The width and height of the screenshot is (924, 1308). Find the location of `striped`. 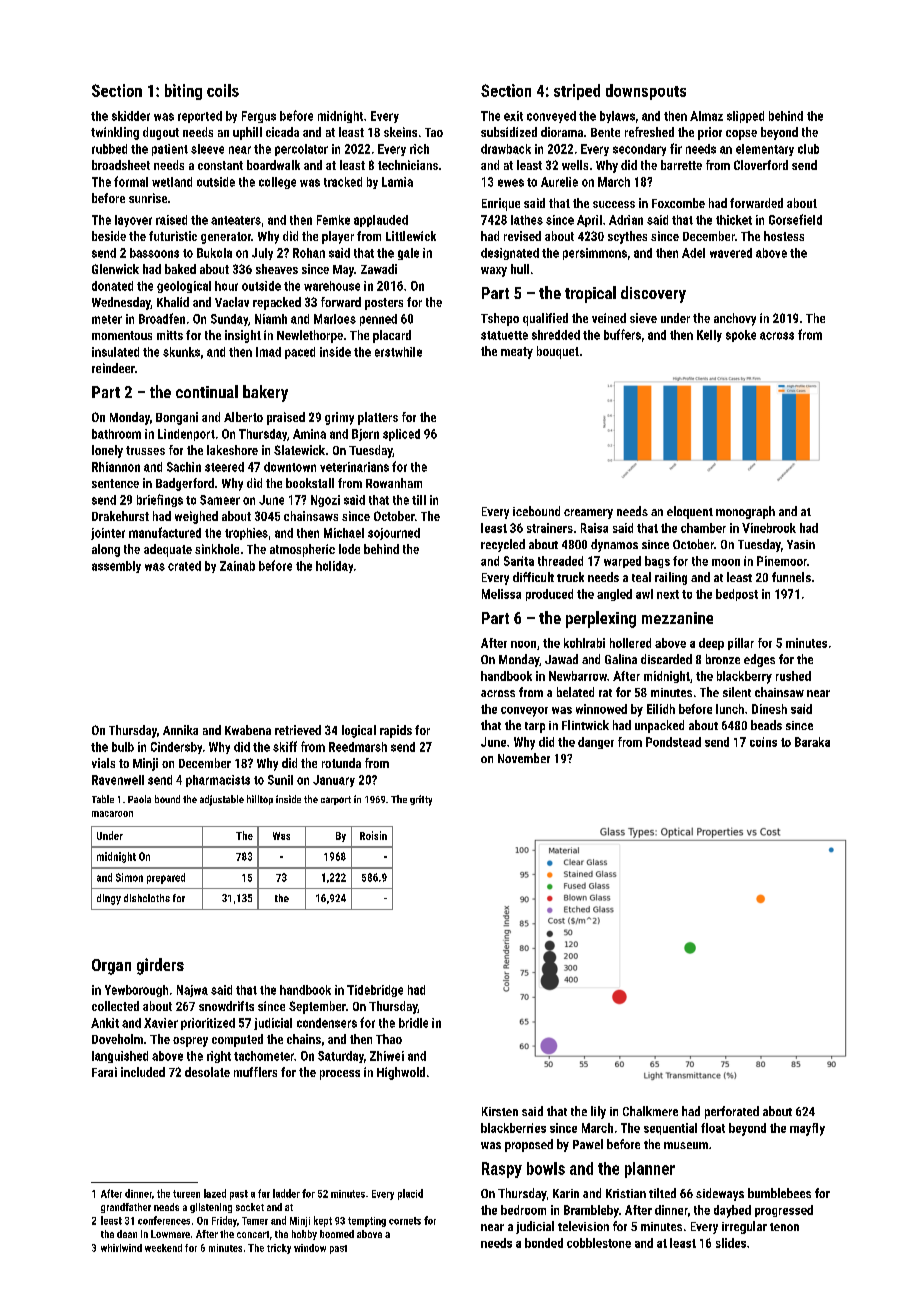

striped is located at coordinates (577, 92).
